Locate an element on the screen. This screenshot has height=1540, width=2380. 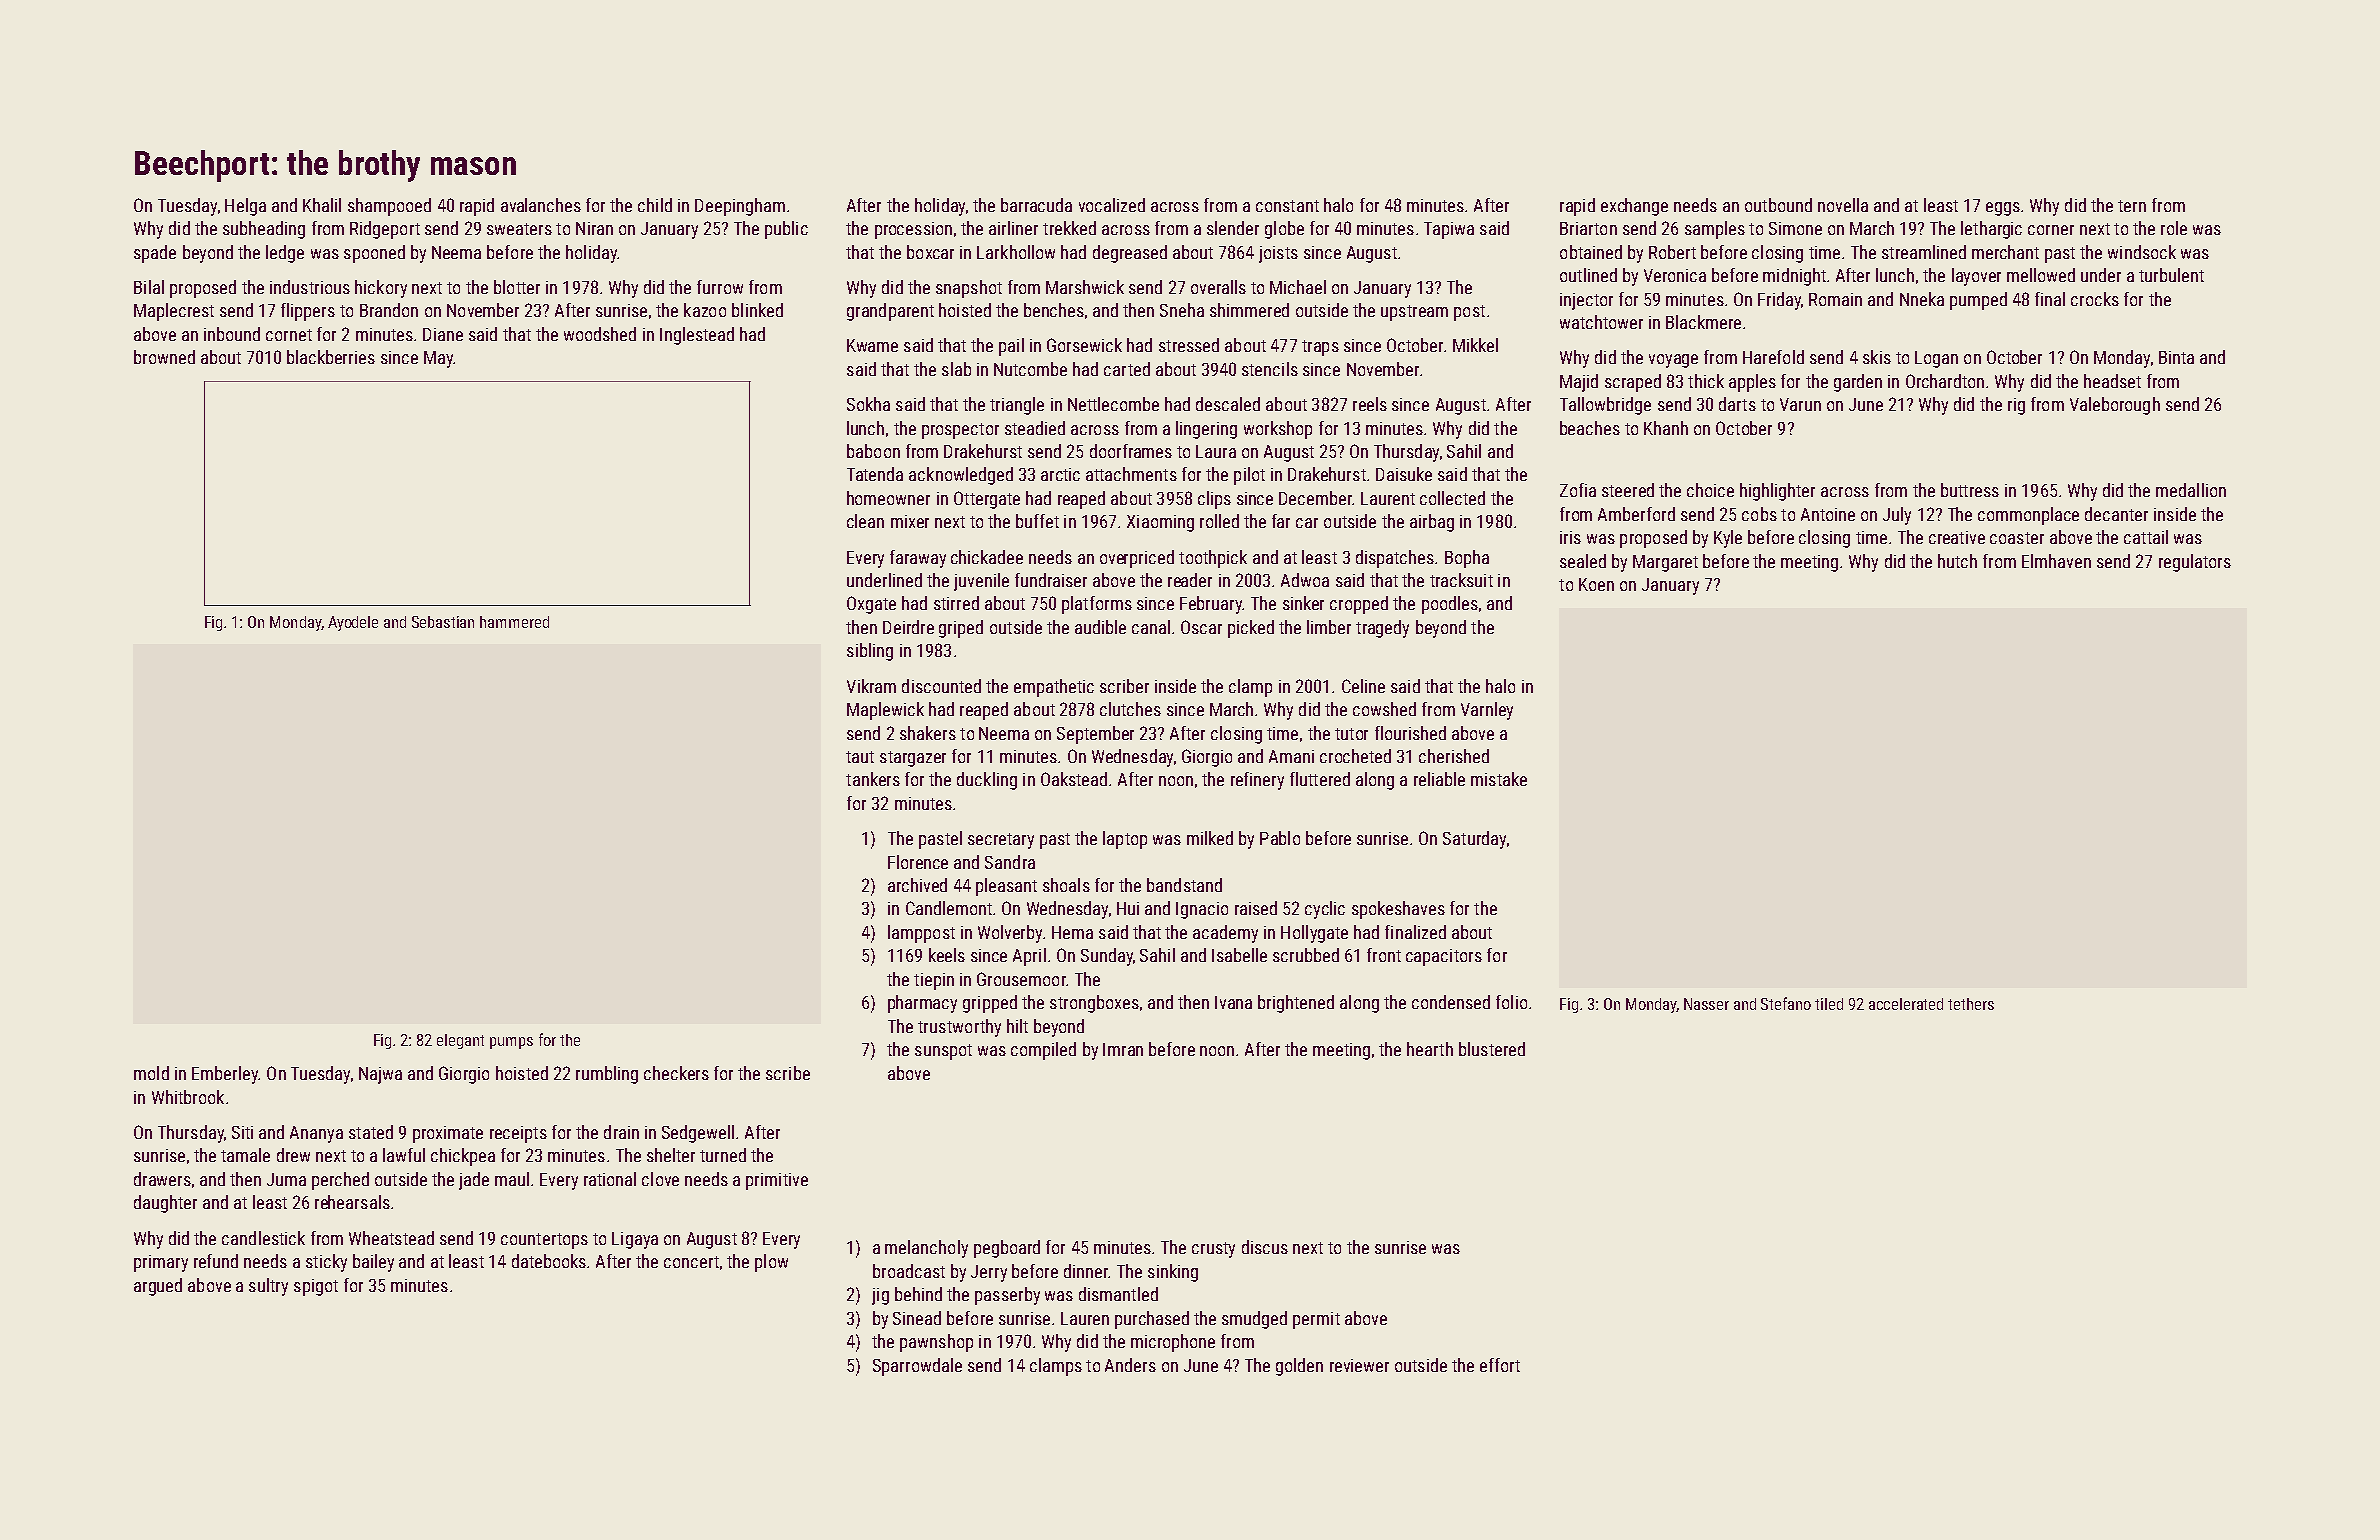
May is located at coordinates (438, 359).
